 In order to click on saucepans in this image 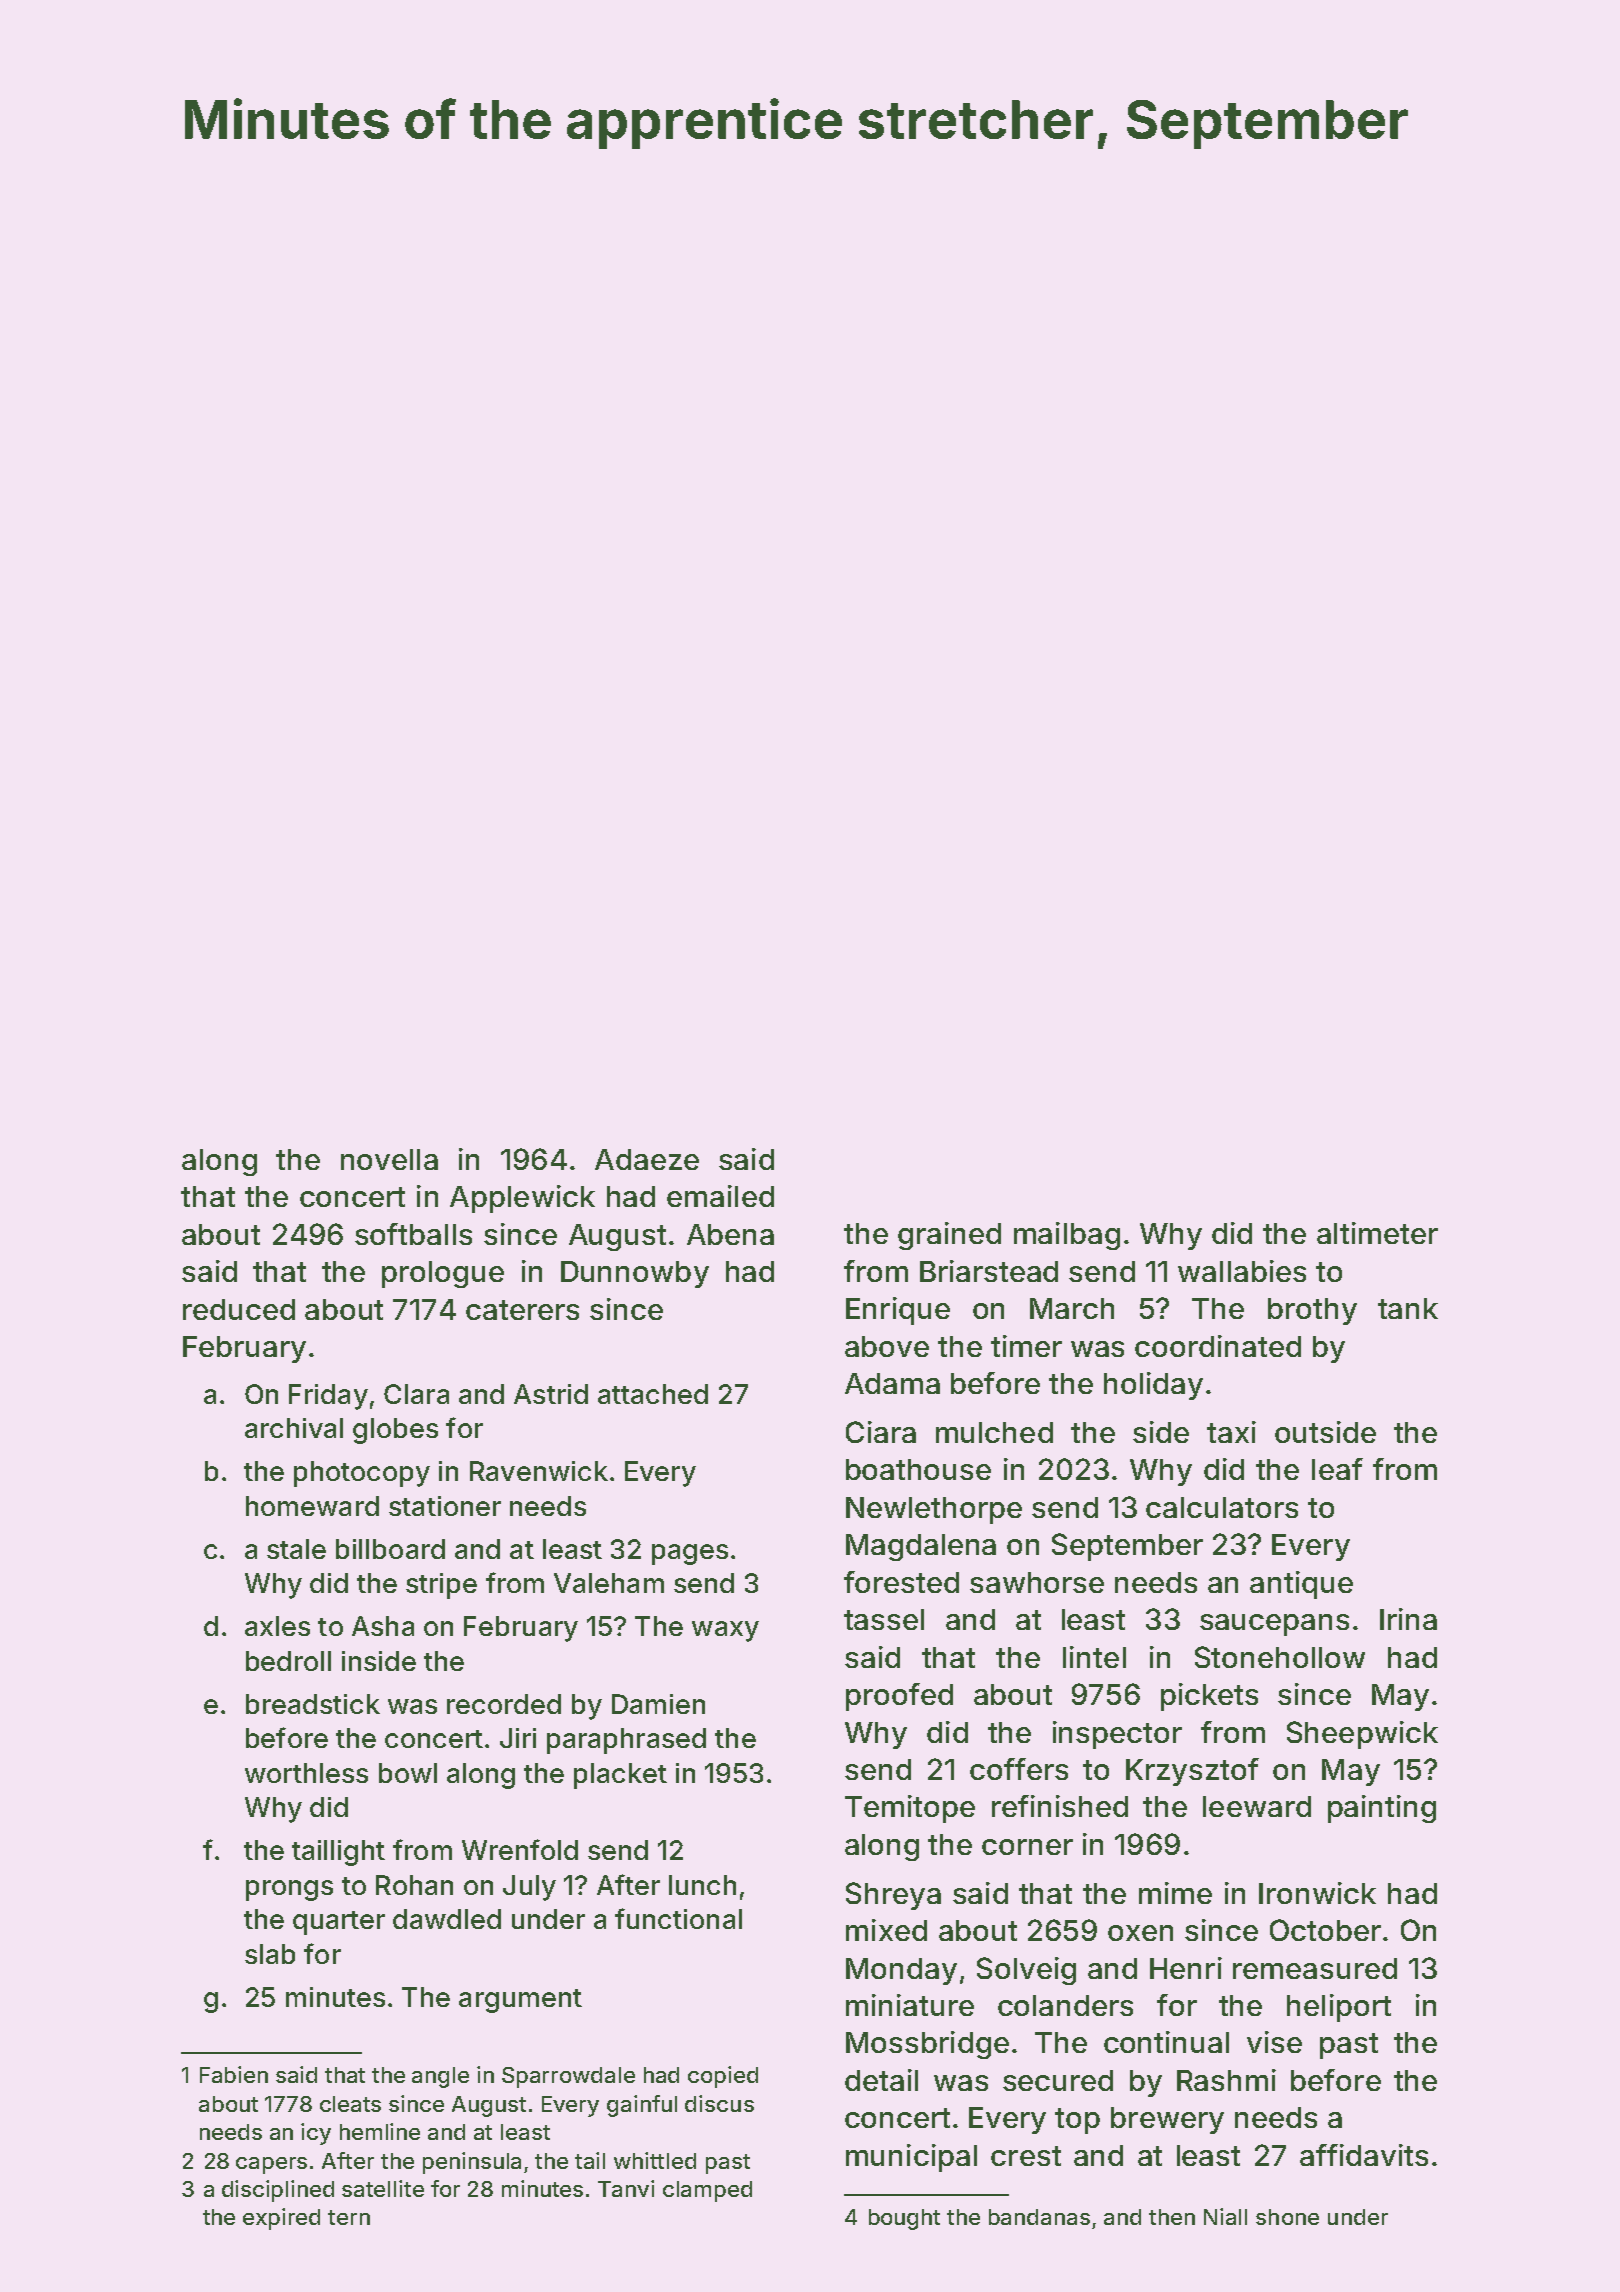, I will do `click(1274, 1625)`.
